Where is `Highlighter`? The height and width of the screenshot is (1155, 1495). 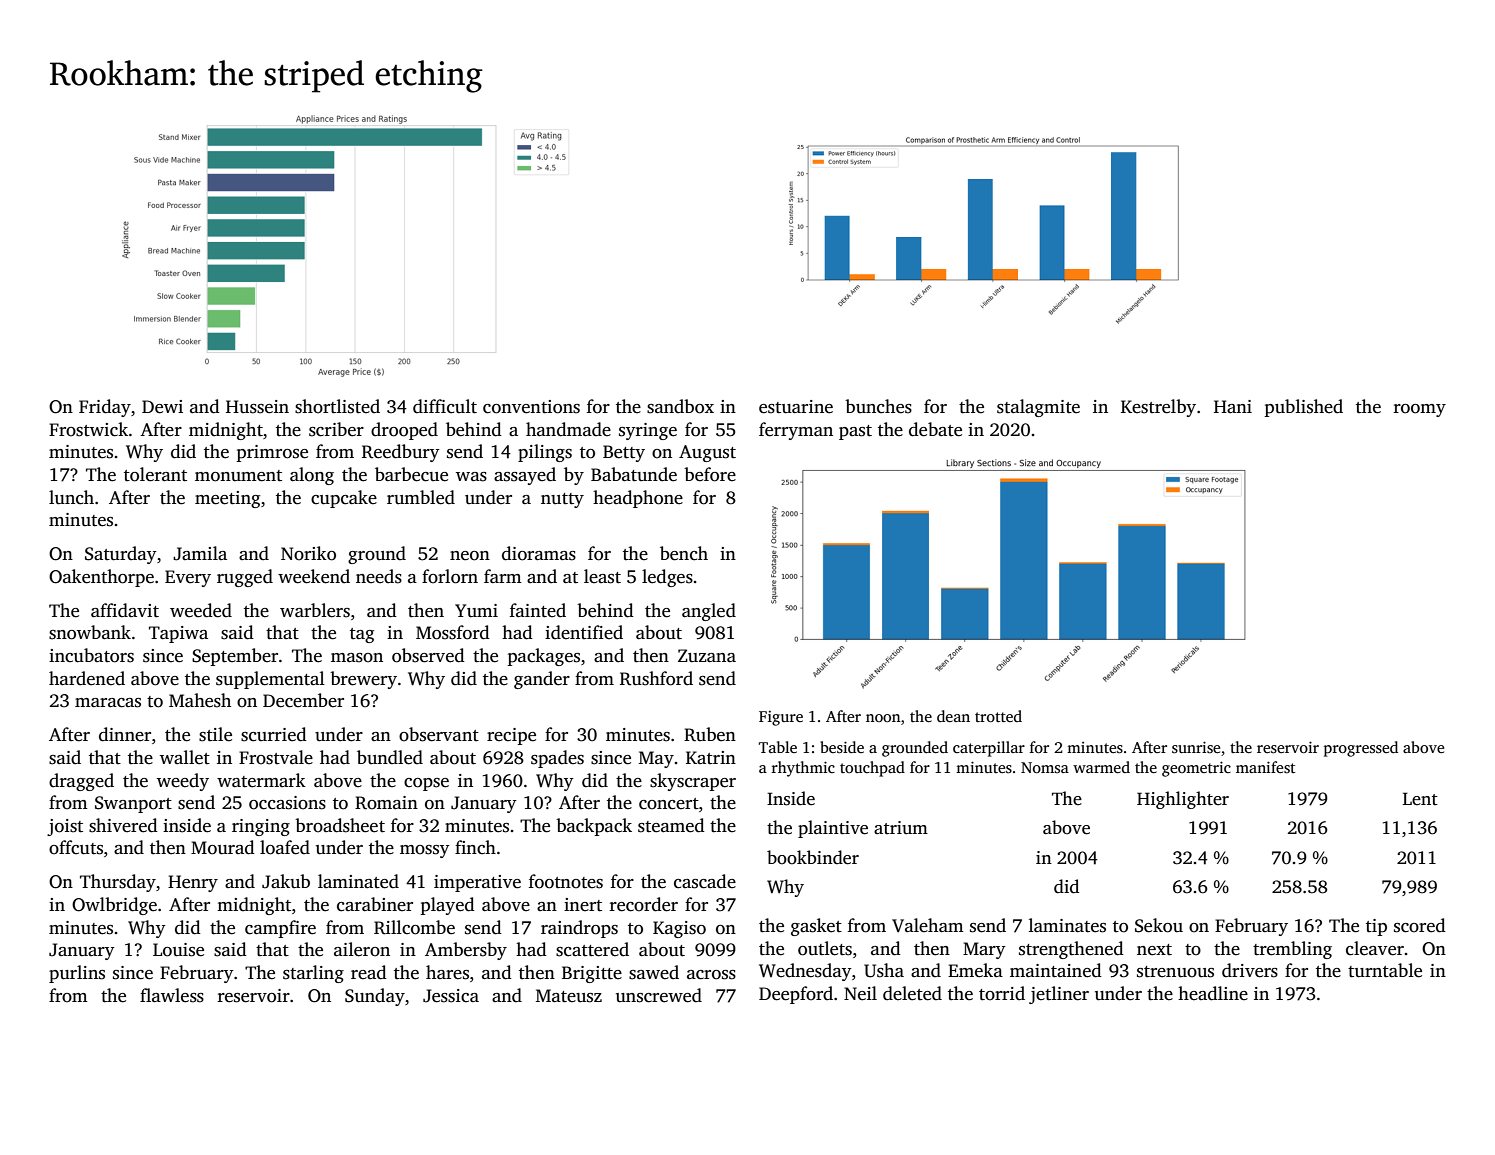
Highlighter is located at coordinates (1183, 800).
